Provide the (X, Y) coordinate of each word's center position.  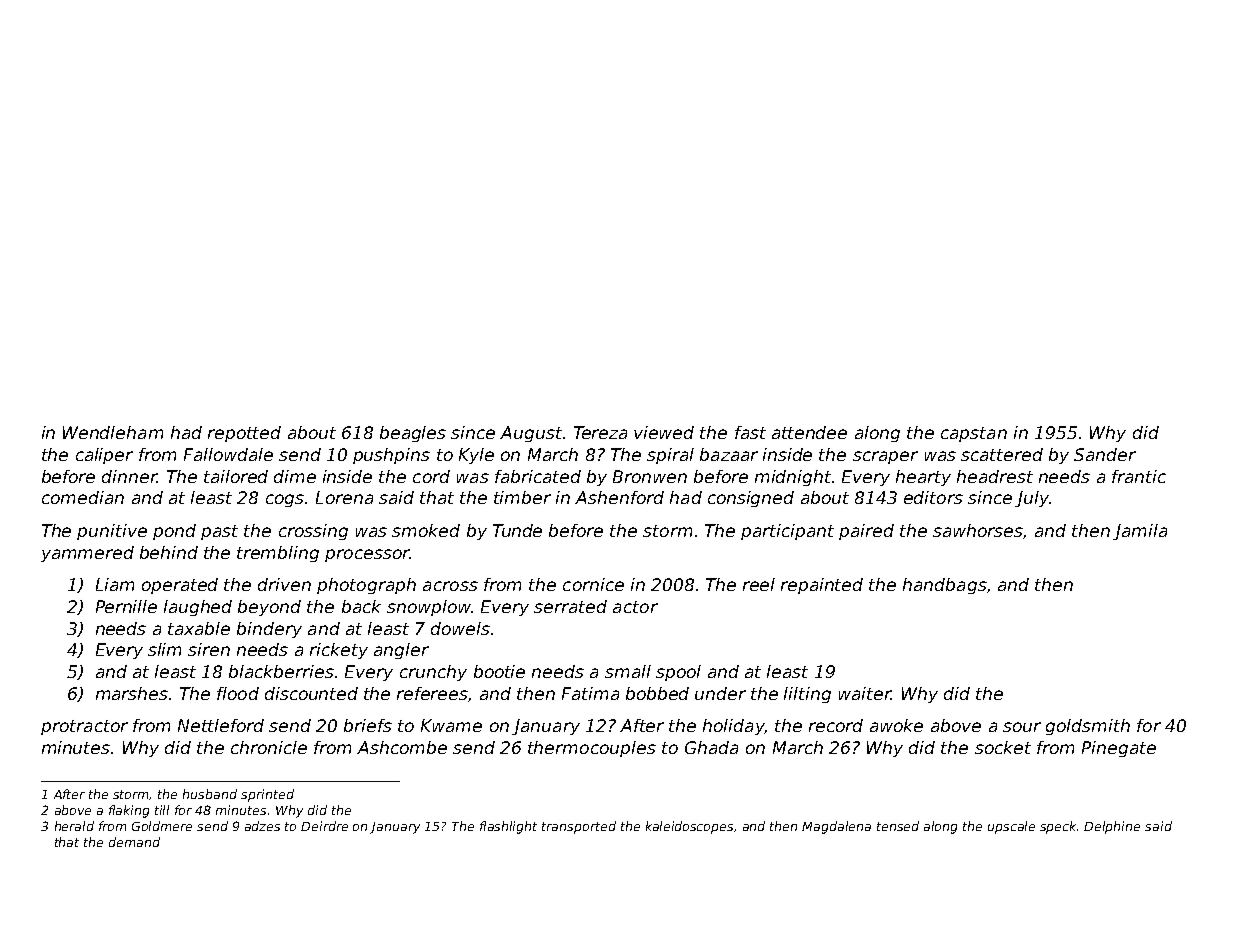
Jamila (1140, 532)
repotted (244, 434)
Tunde (517, 530)
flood (238, 693)
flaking (129, 811)
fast (750, 432)
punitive (112, 532)
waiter (865, 693)
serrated (570, 606)
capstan (974, 434)
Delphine (1112, 827)
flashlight (508, 827)
